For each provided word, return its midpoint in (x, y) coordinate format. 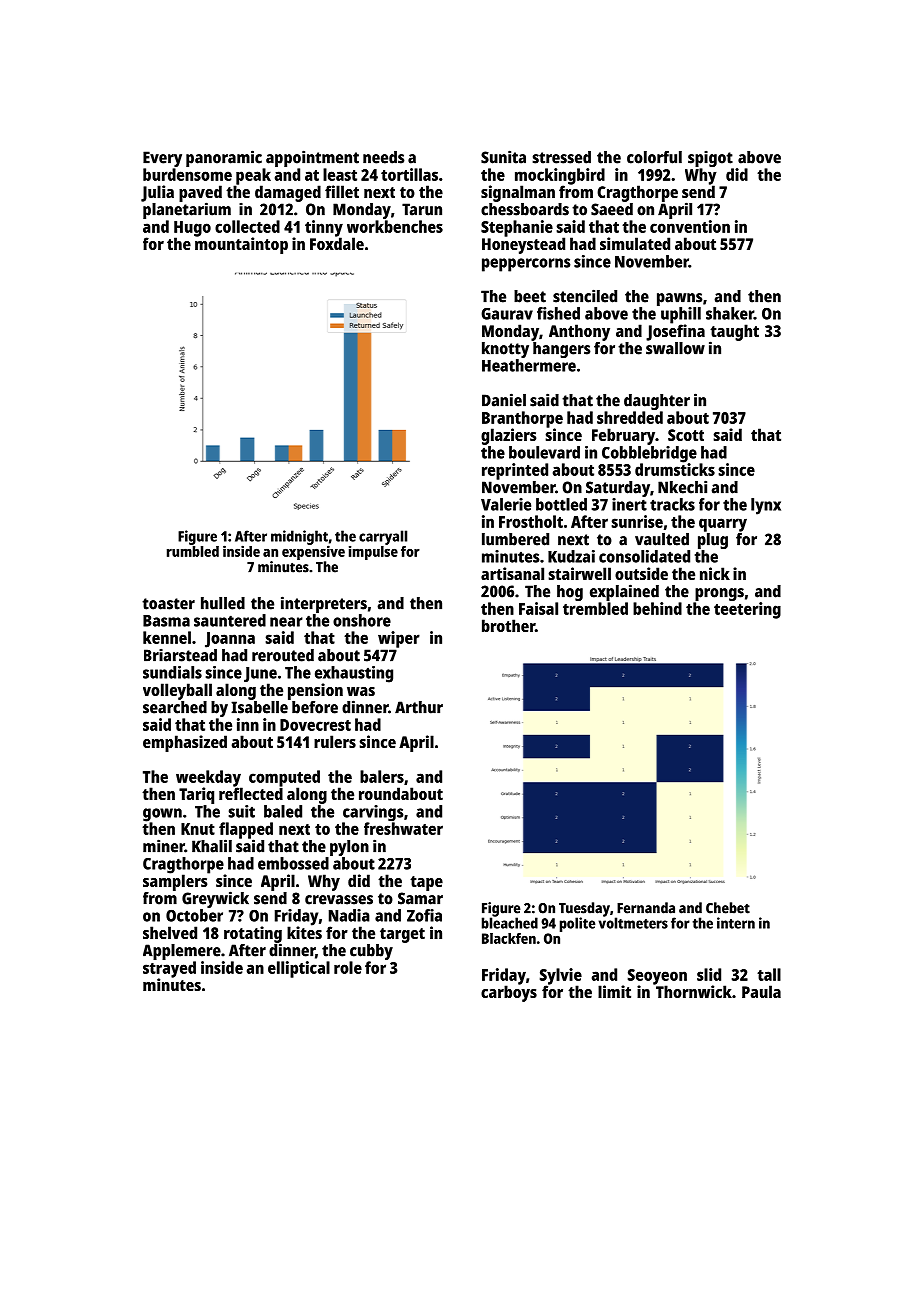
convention (690, 226)
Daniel (504, 400)
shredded (630, 417)
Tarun (422, 209)
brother (508, 625)
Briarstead (180, 655)
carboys (509, 993)
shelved (170, 932)
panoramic (224, 158)
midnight (299, 537)
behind (657, 608)
